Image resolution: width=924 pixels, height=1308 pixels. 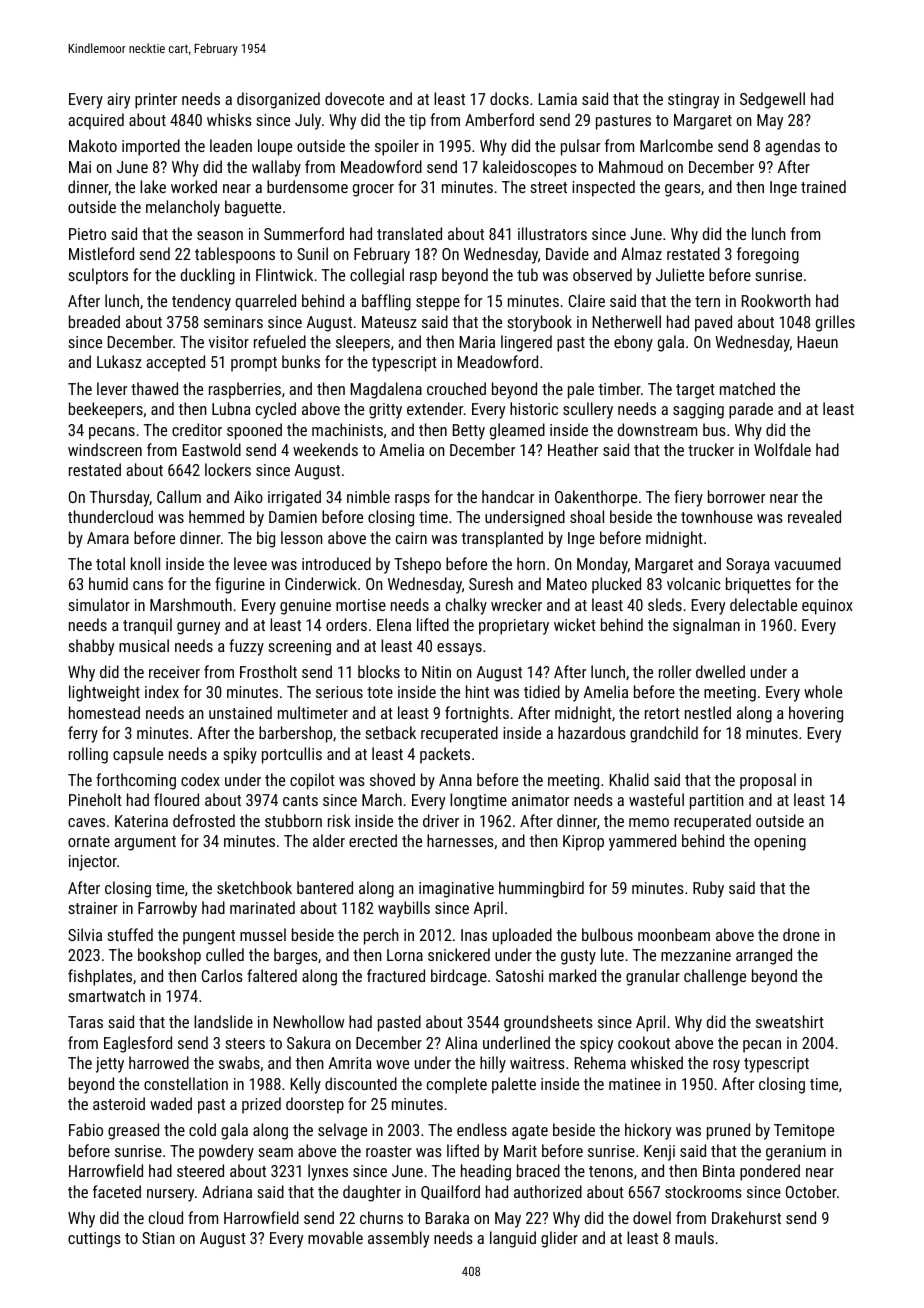 I want to click on faceted, so click(x=117, y=1191).
